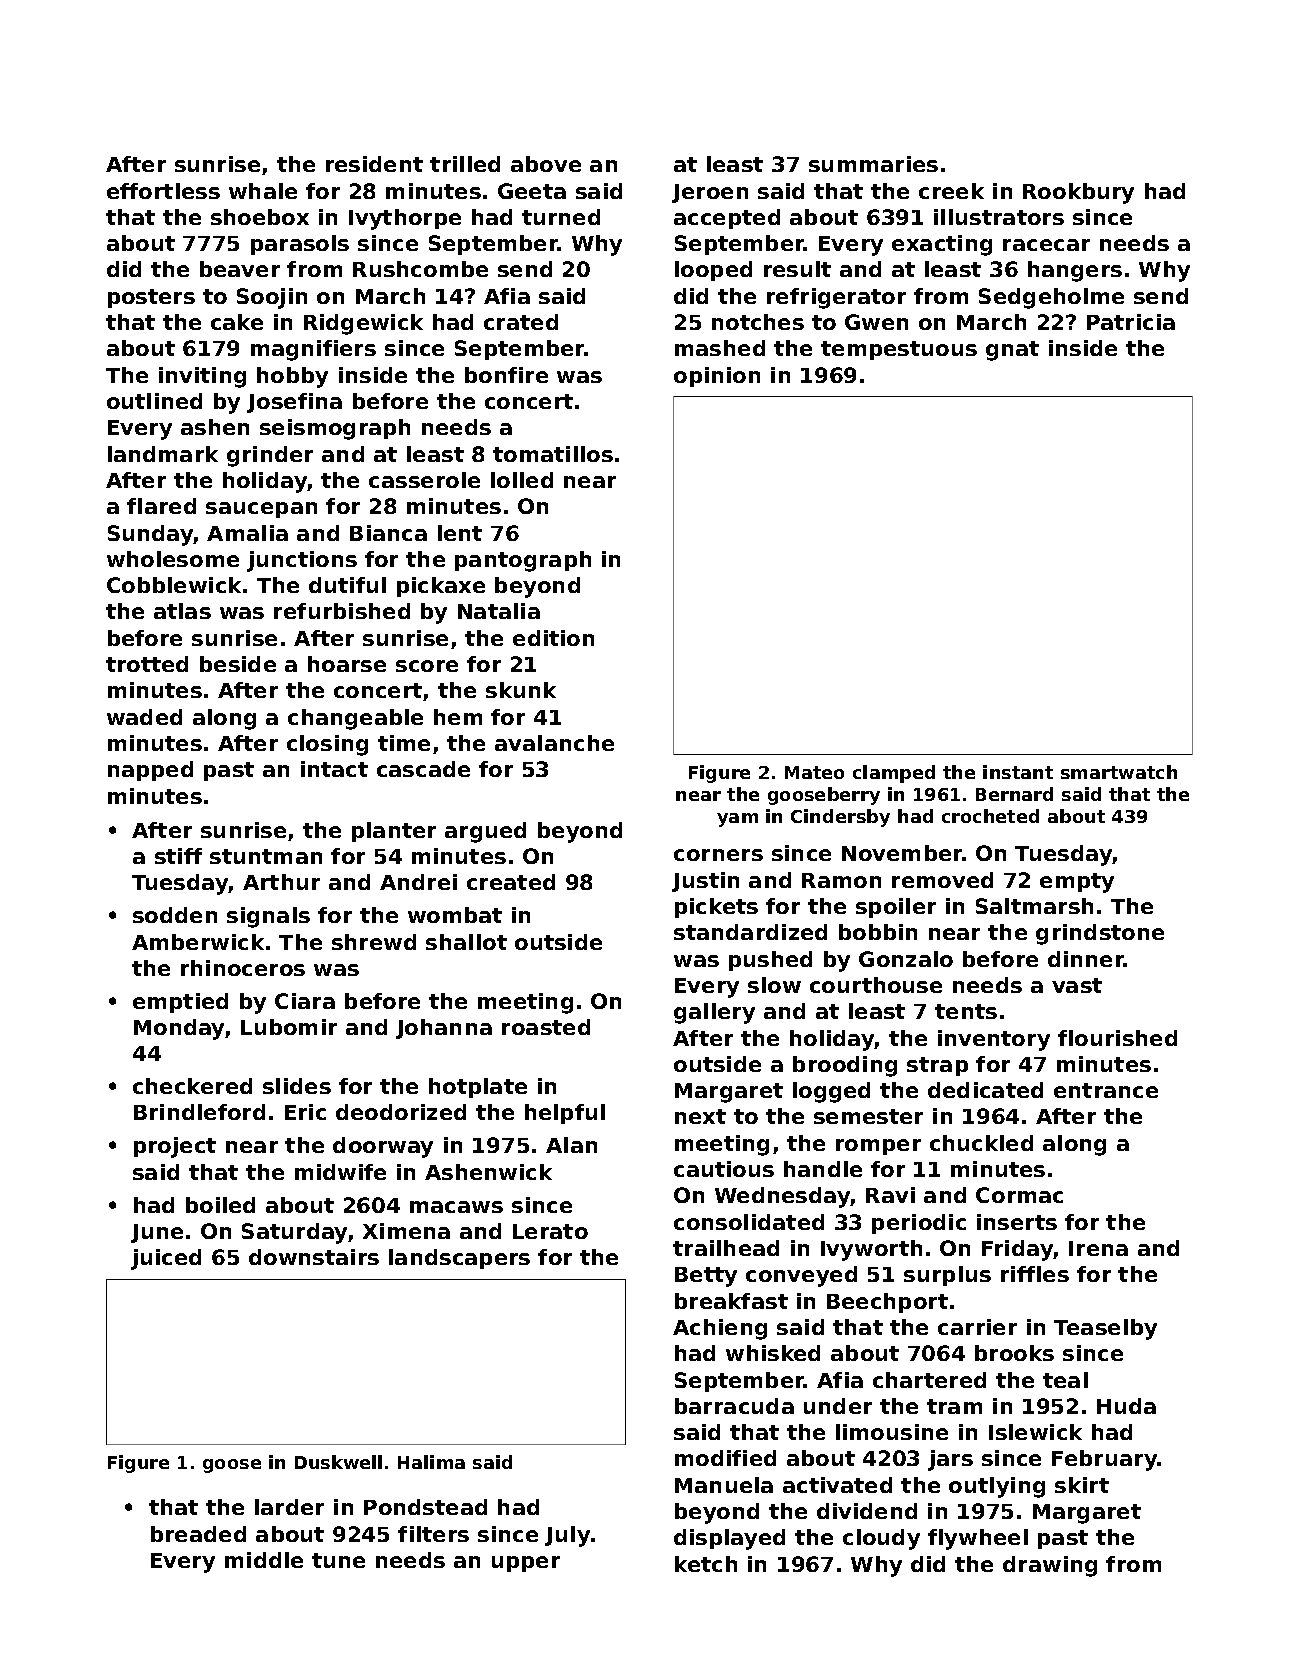 The height and width of the page is (1680, 1299). Describe the element at coordinates (431, 1462) in the page. I see `Halima` at that location.
